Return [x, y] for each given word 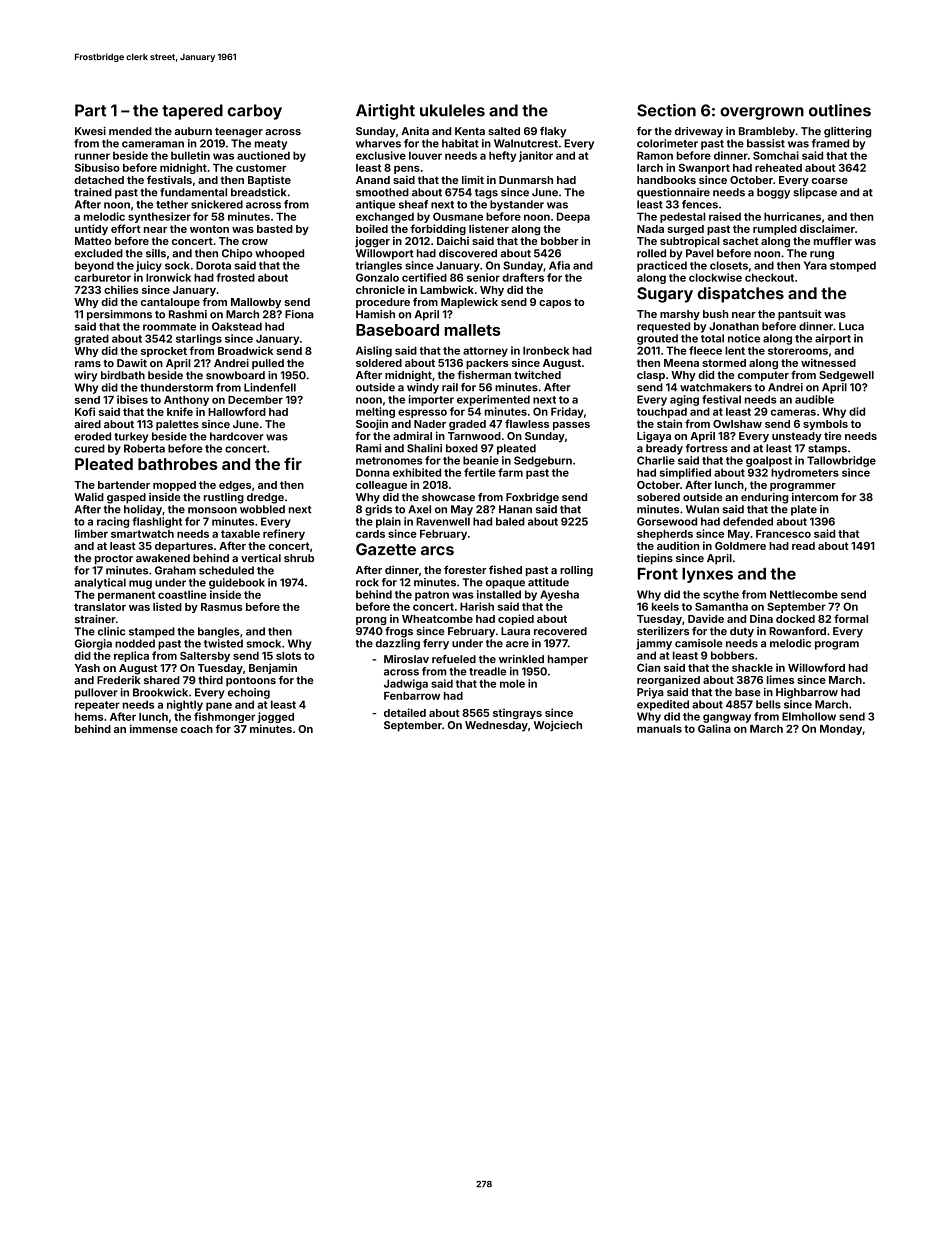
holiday [143, 510]
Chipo [237, 254]
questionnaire [673, 193]
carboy [255, 112]
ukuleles [452, 110]
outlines [840, 110]
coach [197, 729]
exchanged [385, 217]
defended [748, 521]
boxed [462, 448]
